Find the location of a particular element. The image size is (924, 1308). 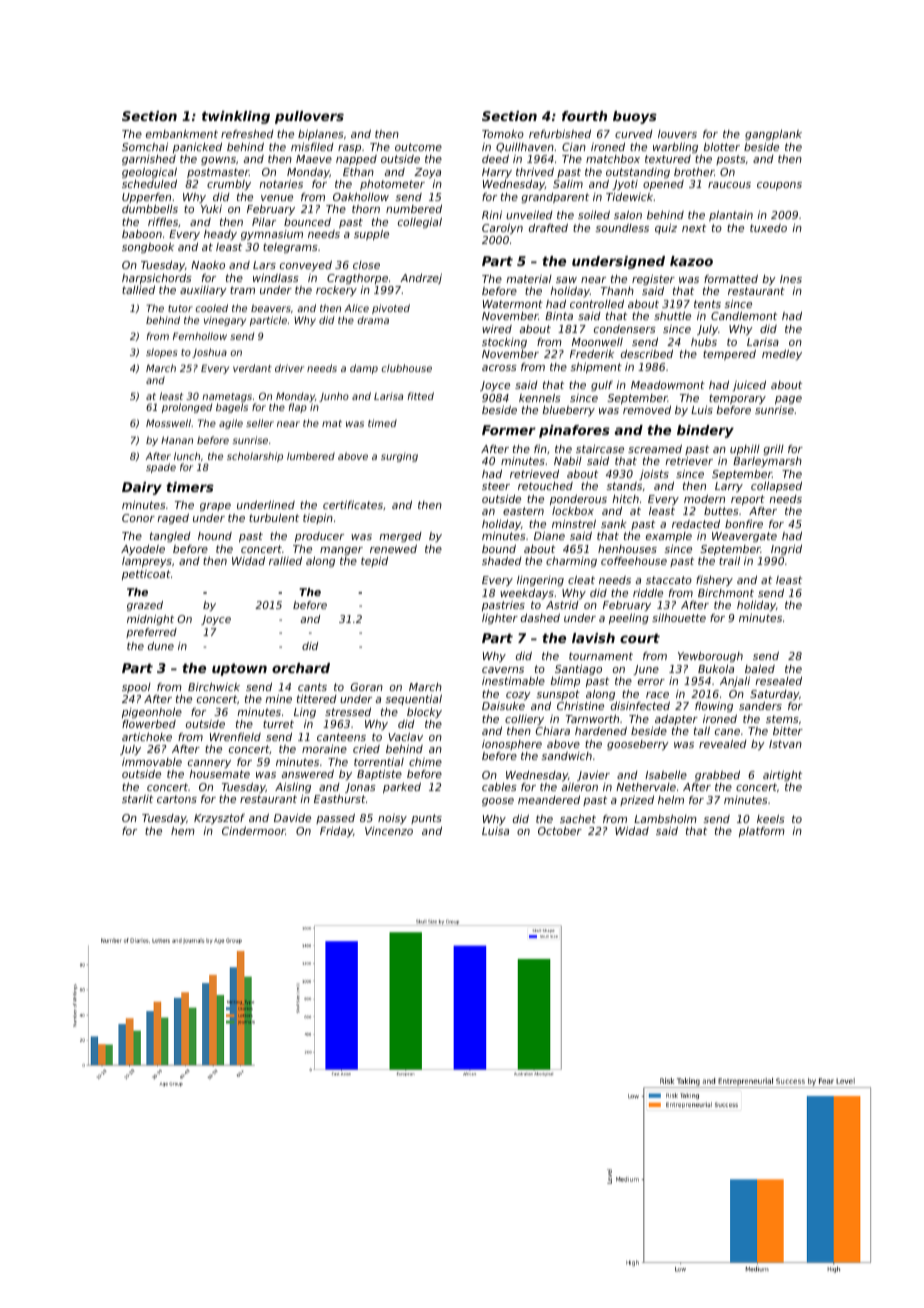

staccato is located at coordinates (669, 580).
